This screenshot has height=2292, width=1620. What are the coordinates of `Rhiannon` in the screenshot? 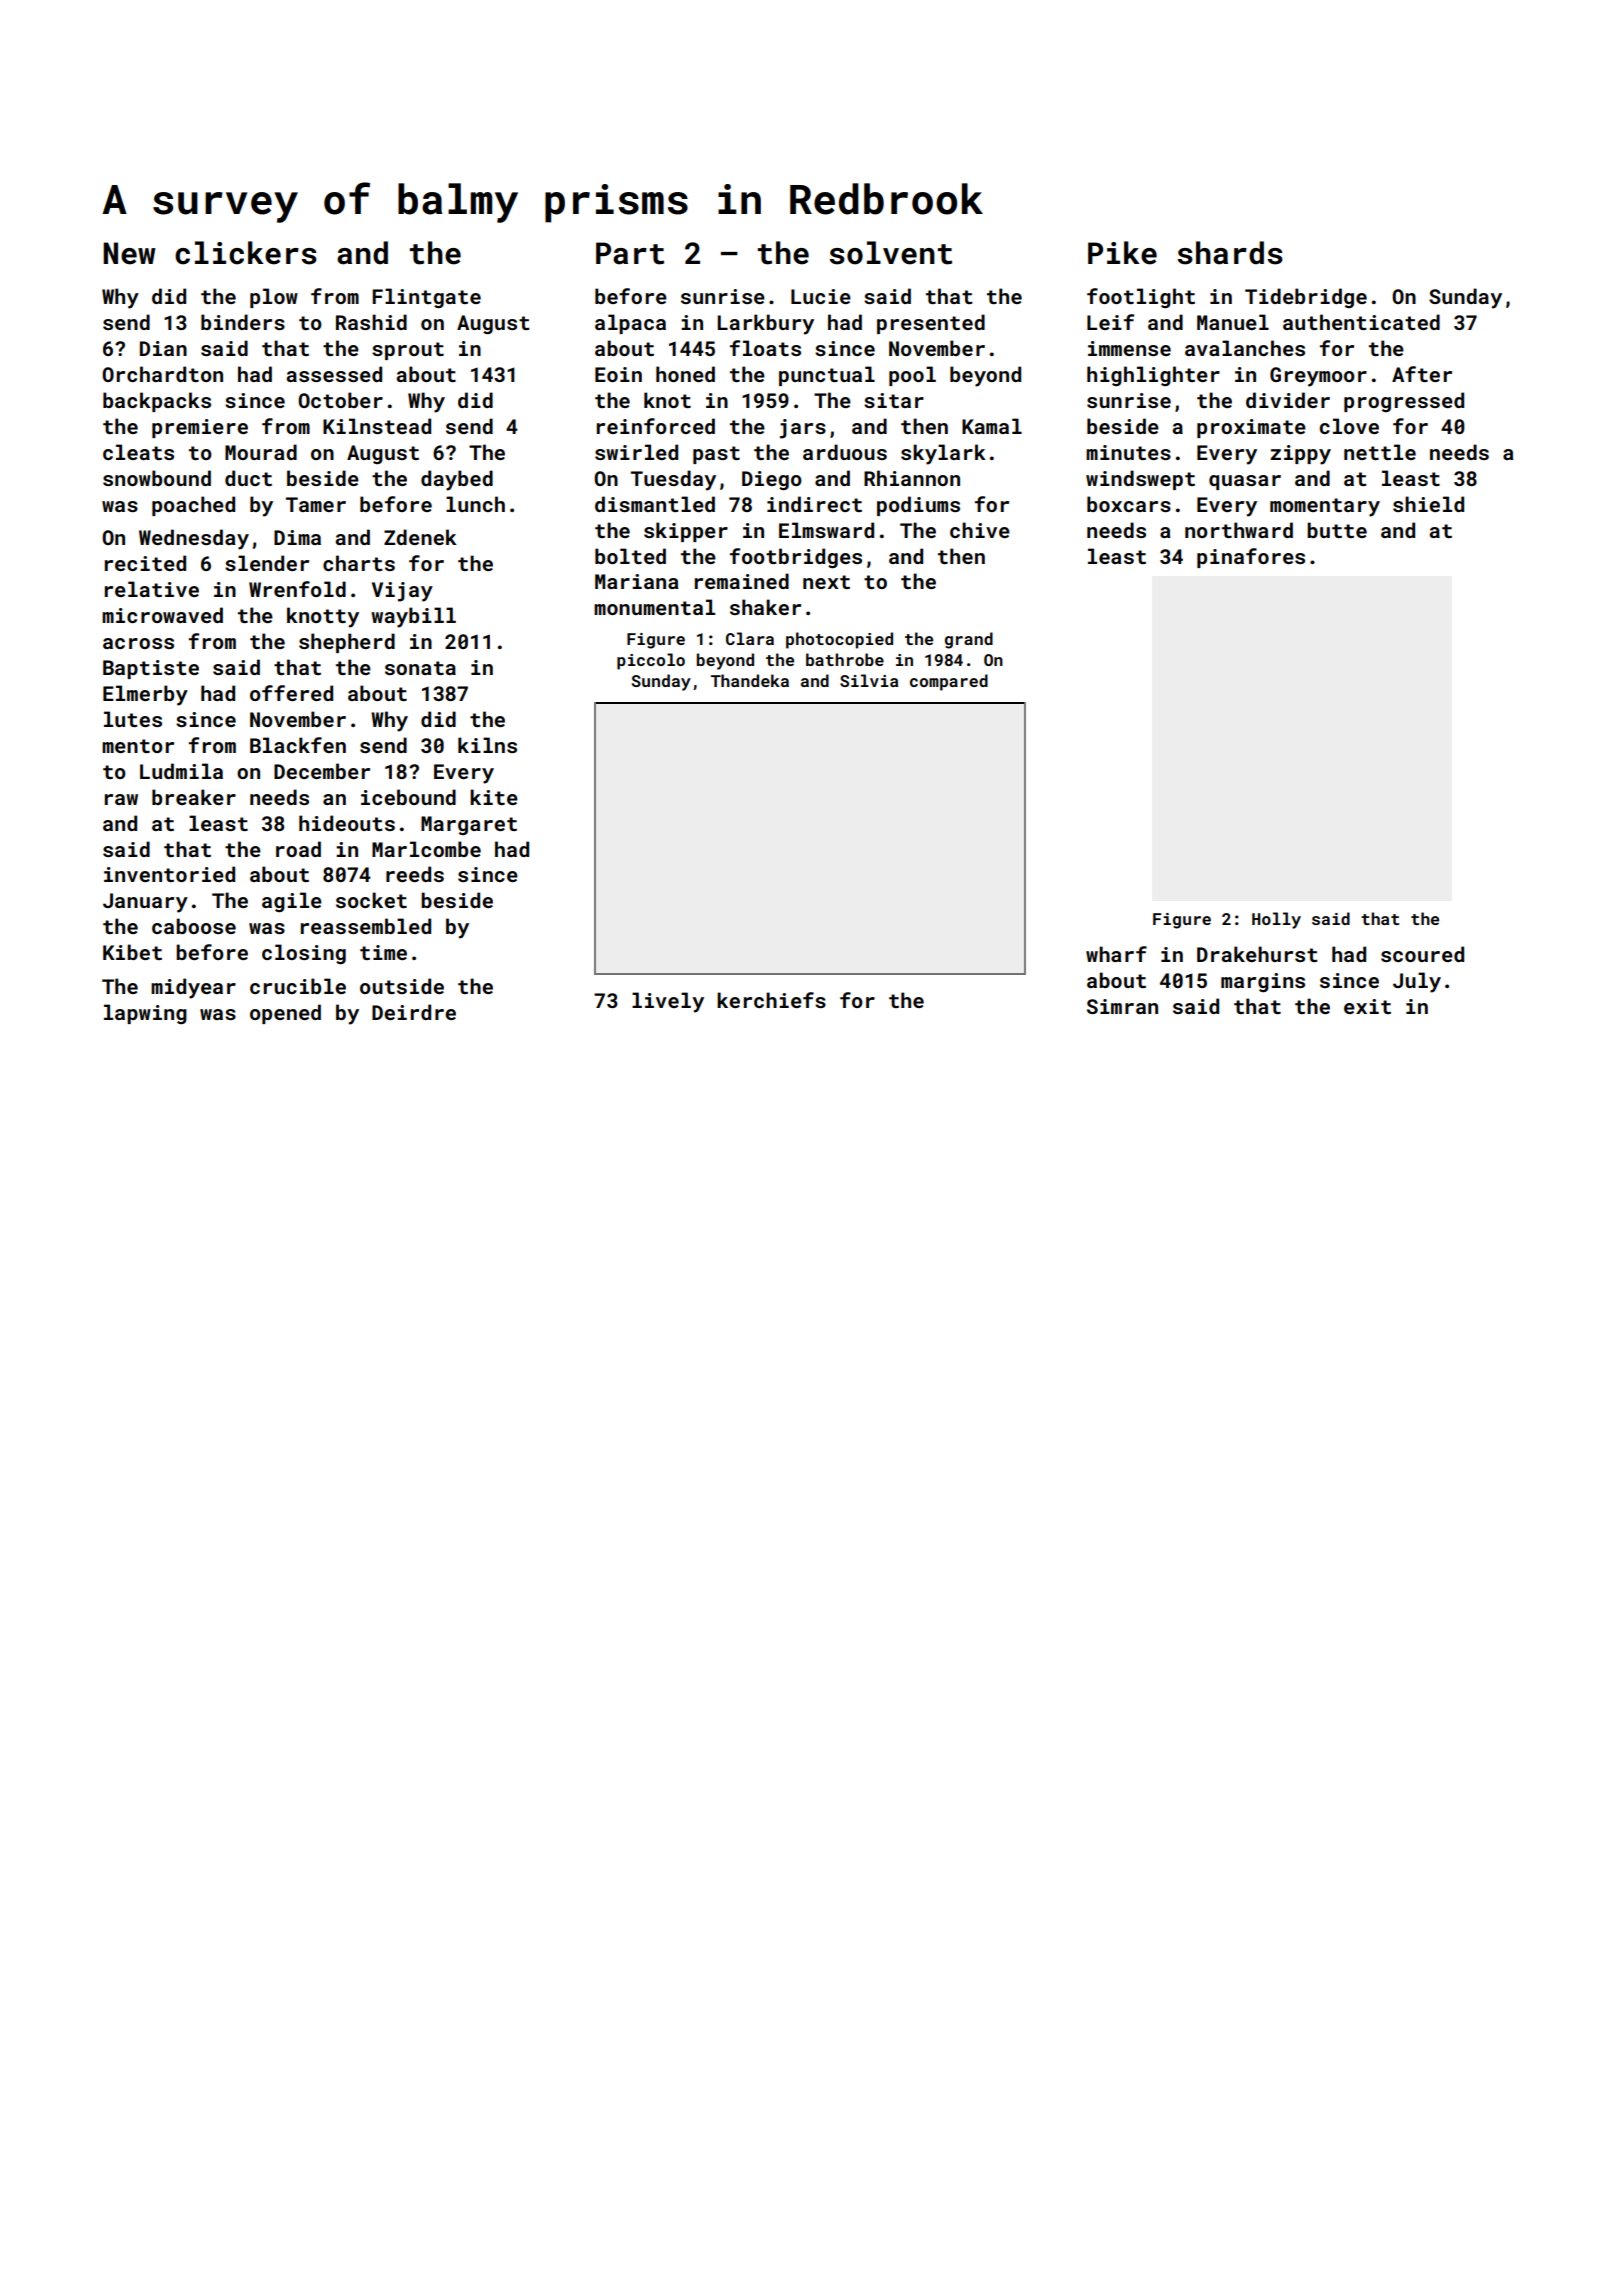 It's located at (912, 478).
